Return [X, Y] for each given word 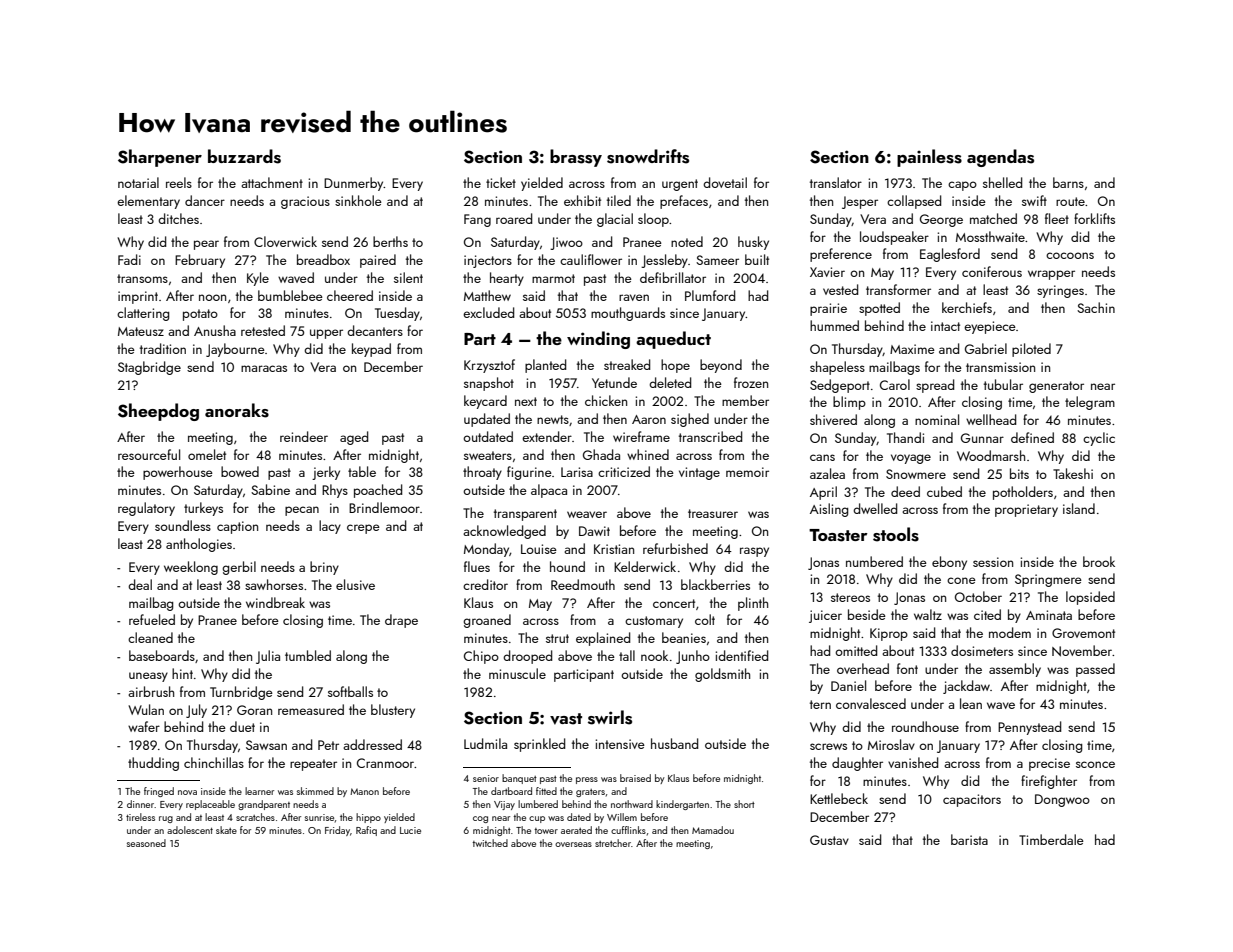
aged [354, 438]
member [745, 400]
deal [140, 584]
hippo [368, 818]
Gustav [829, 840]
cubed [944, 491]
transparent [525, 515]
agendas [1000, 158]
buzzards [244, 156]
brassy [576, 158]
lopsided [1090, 598]
